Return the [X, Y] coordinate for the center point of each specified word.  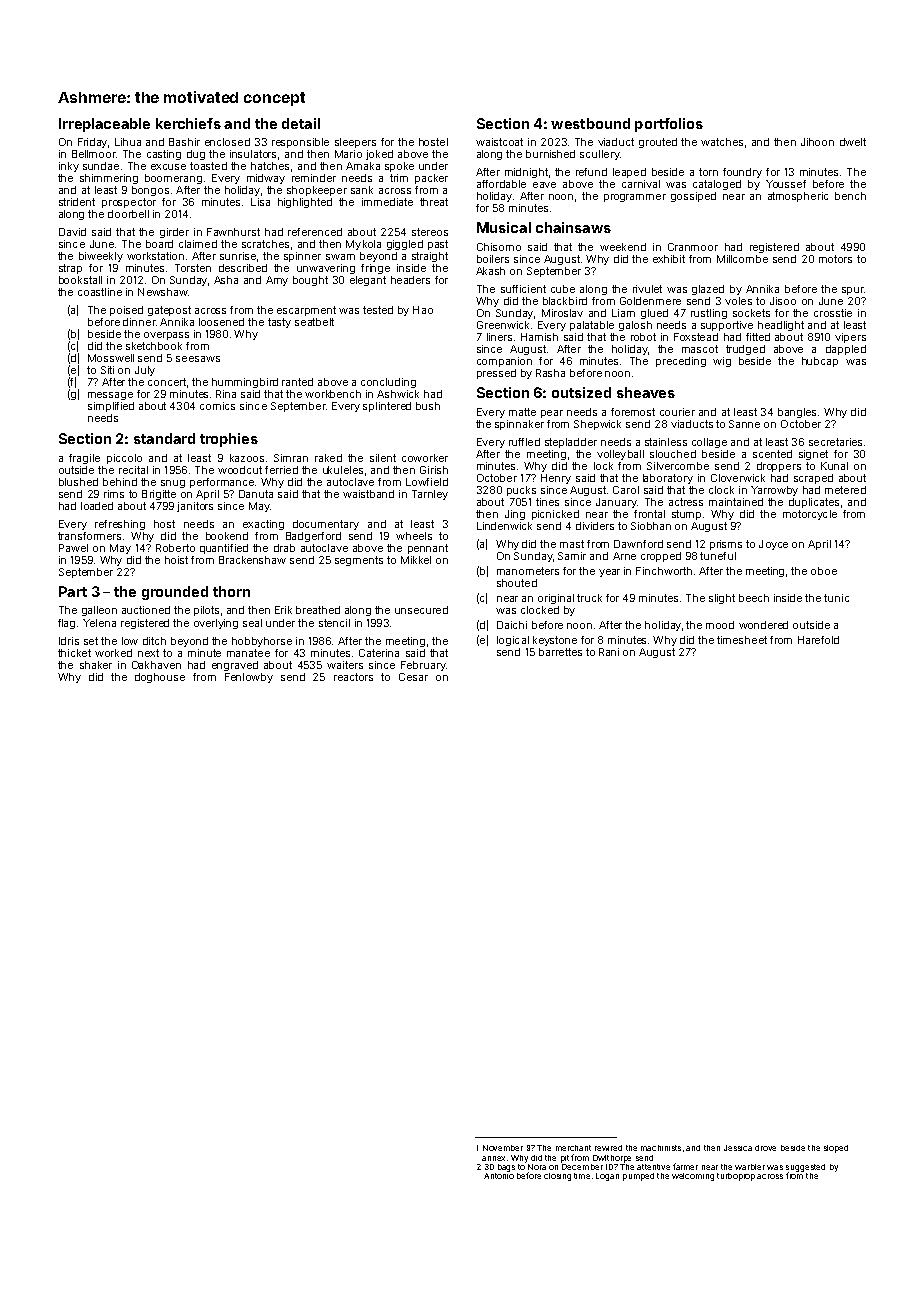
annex [493, 1158]
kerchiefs [188, 123]
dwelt [853, 142]
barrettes [560, 652]
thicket [74, 653]
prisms [726, 545]
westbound [590, 123]
